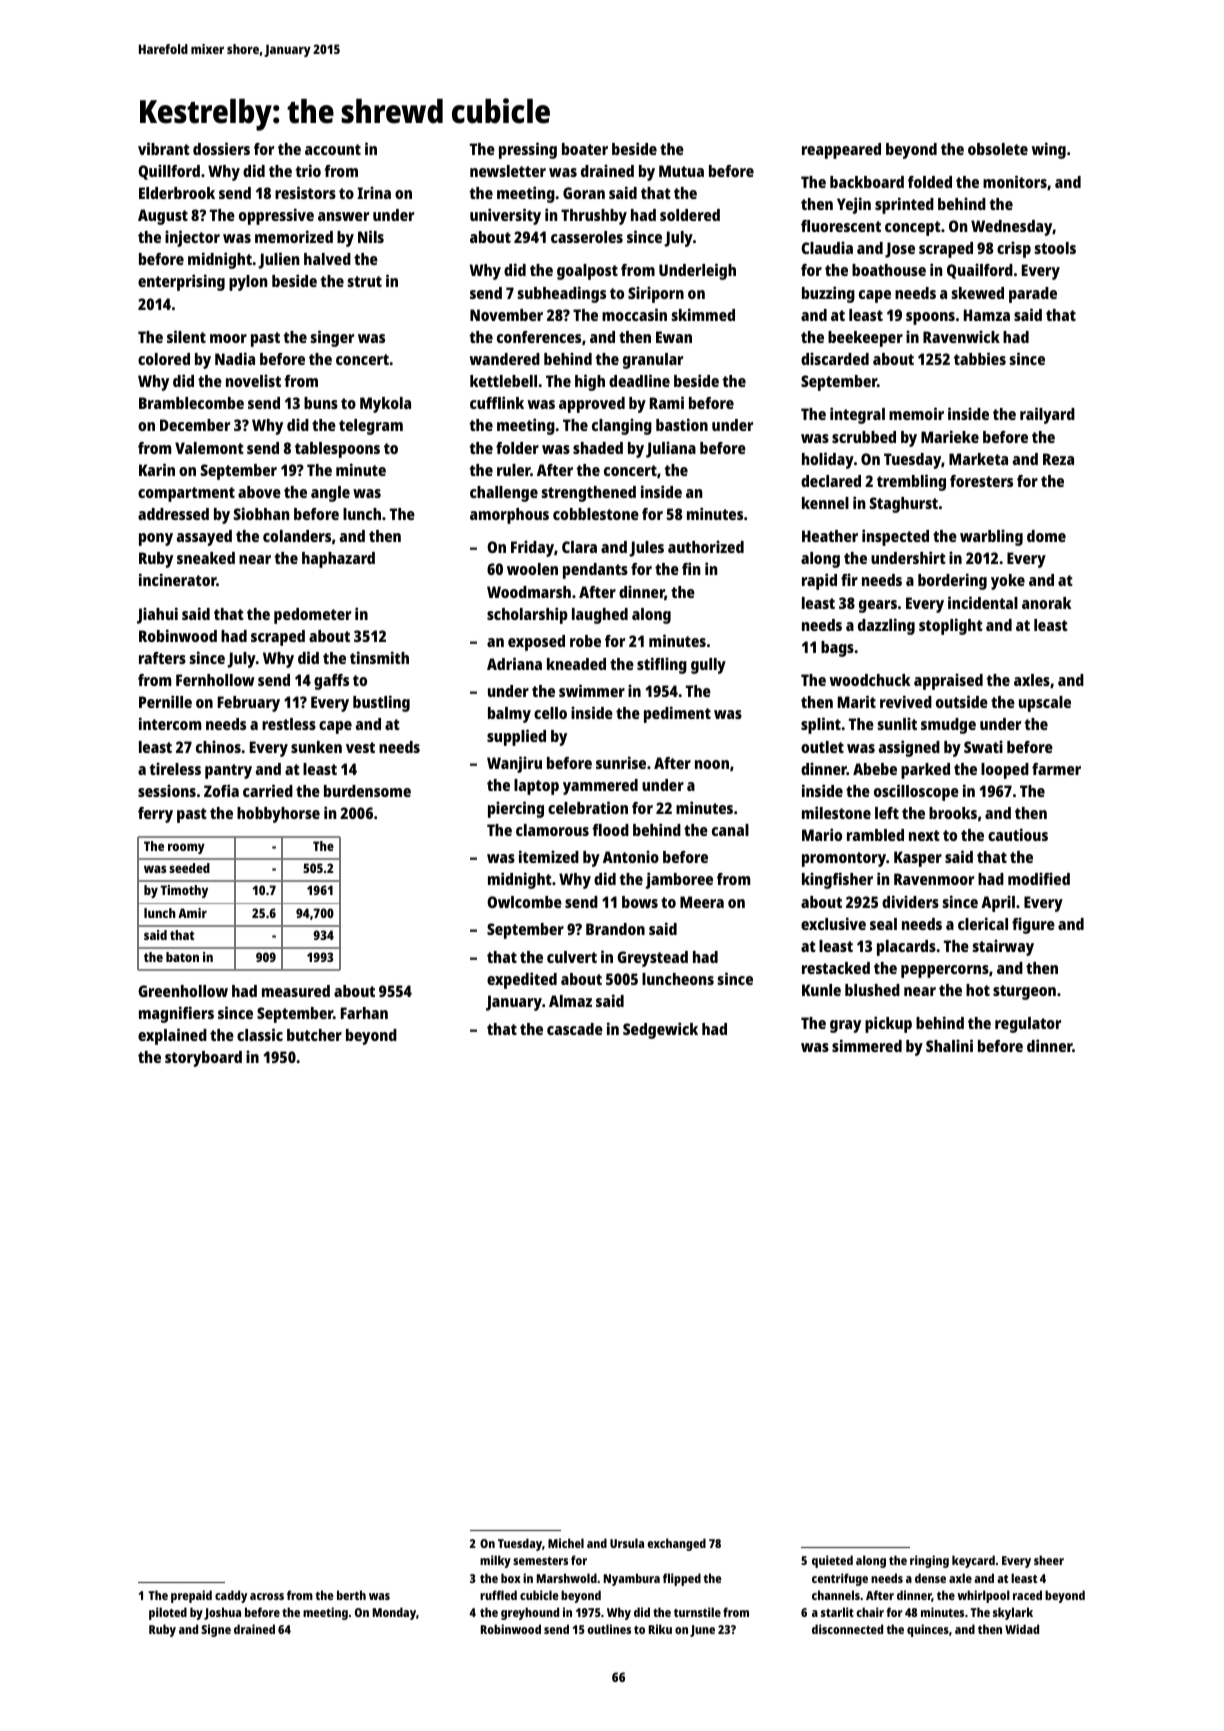 This screenshot has width=1224, height=1731. What do you see at coordinates (928, 1630) in the screenshot?
I see `quinces` at bounding box center [928, 1630].
